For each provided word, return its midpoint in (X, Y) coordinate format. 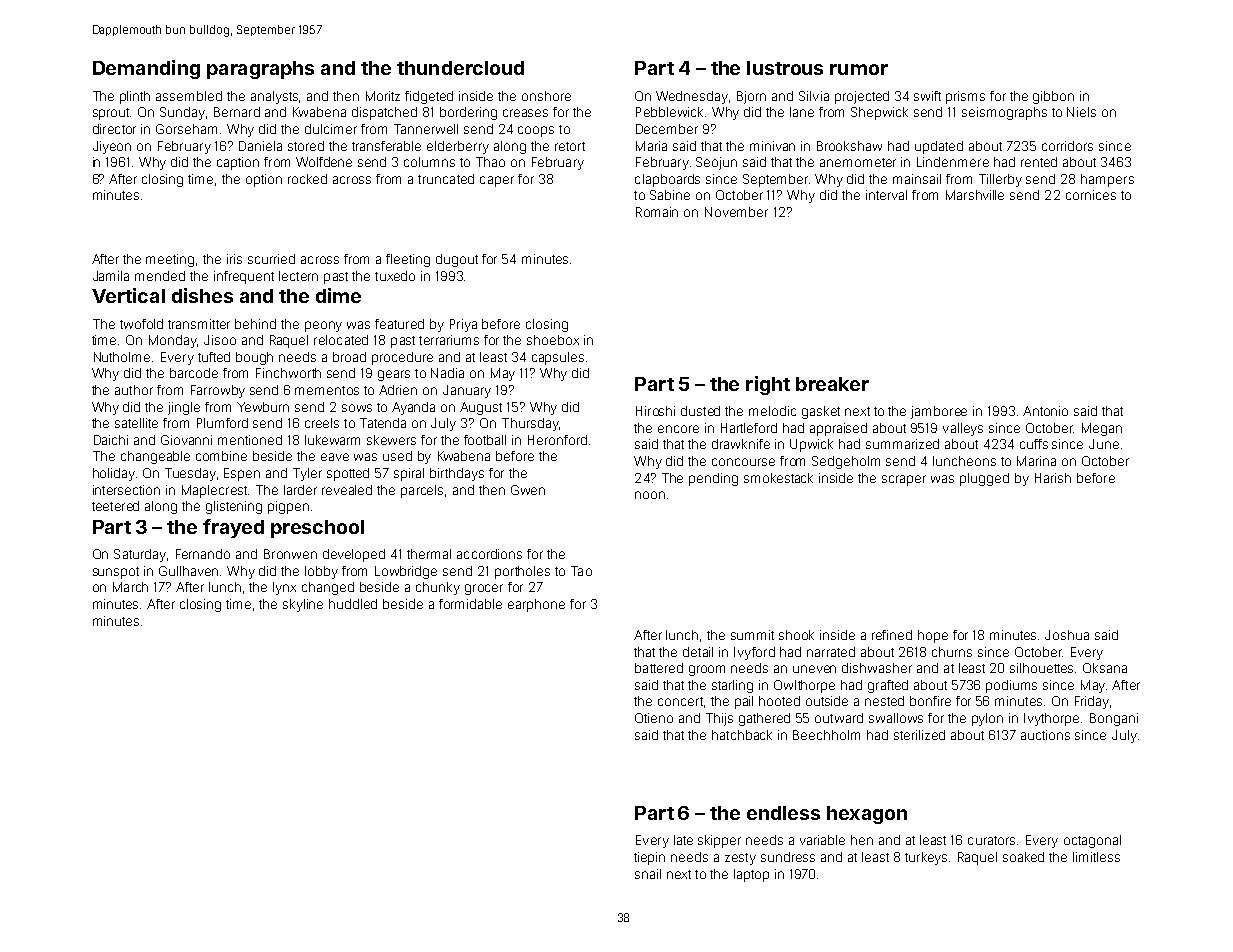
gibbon (1053, 97)
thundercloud (460, 68)
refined (892, 635)
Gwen (528, 490)
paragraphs (260, 70)
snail (648, 874)
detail (698, 652)
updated (939, 147)
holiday (114, 474)
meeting (170, 260)
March (130, 587)
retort (570, 146)
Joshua (1067, 635)
